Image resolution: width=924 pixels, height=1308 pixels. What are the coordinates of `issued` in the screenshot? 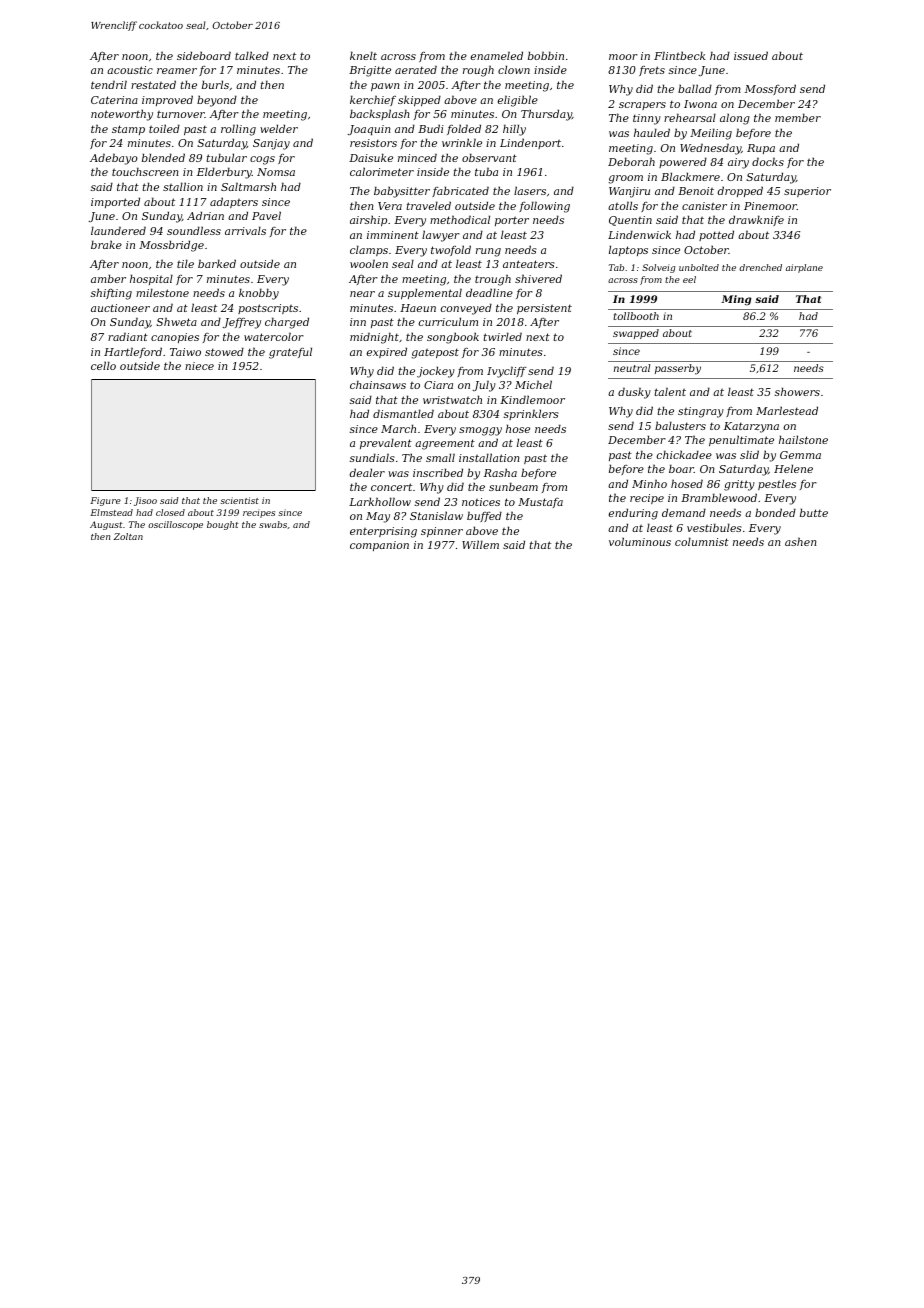 It's located at (751, 55).
